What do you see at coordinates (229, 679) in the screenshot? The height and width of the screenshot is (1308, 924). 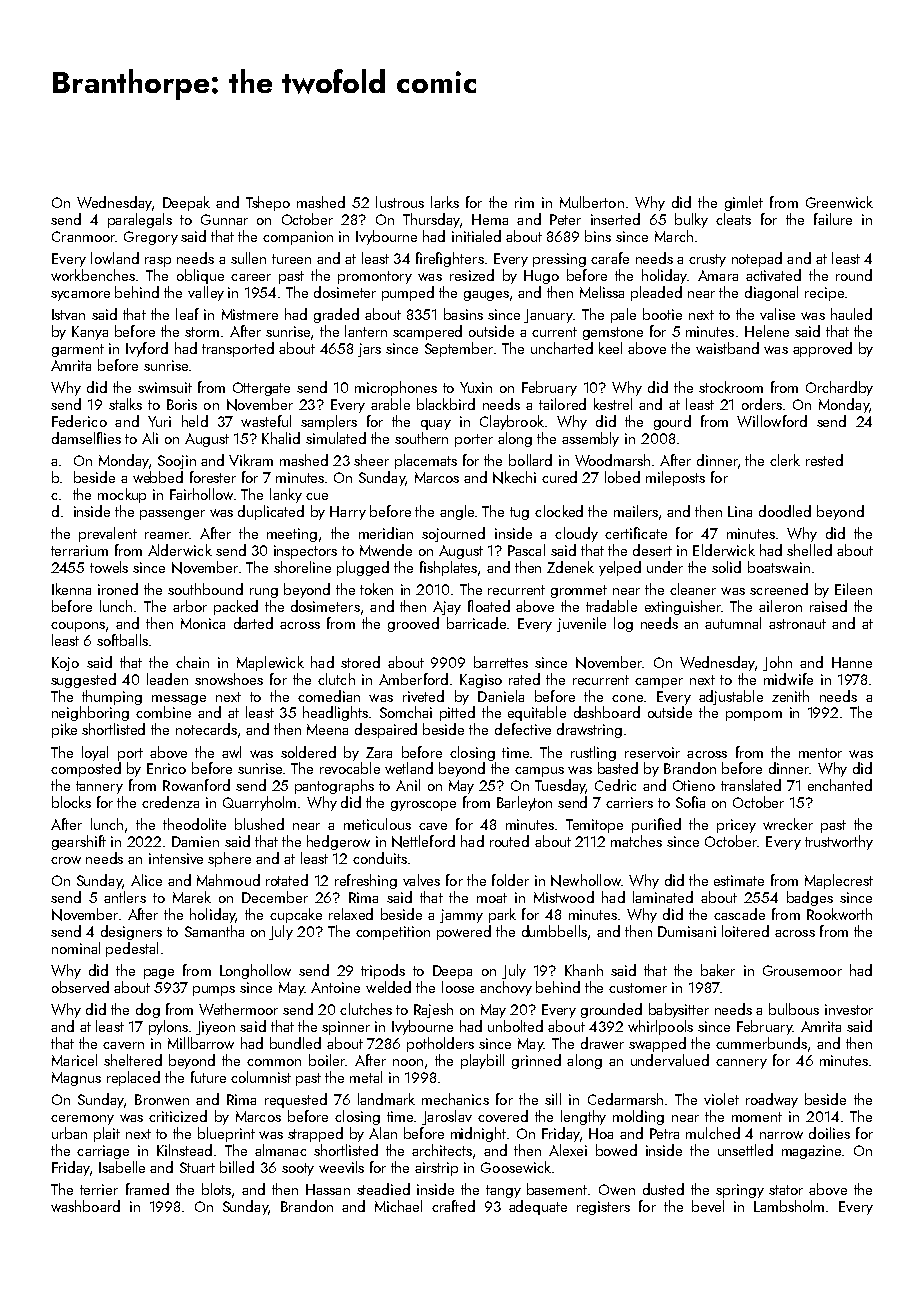 I see `snowshoes` at bounding box center [229, 679].
